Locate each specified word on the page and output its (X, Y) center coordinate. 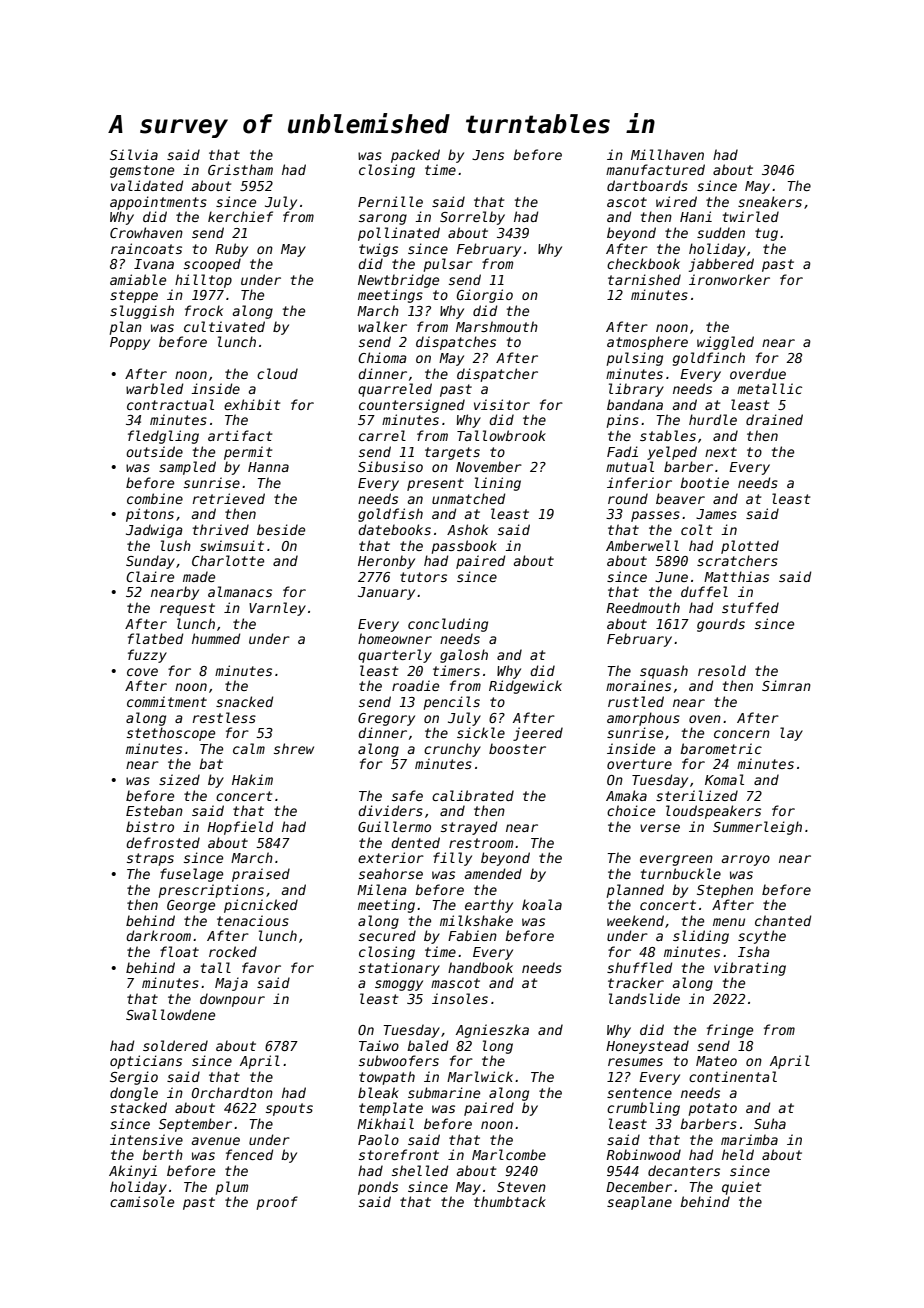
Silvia (134, 154)
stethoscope (171, 734)
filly (452, 859)
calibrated (473, 795)
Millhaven (667, 154)
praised (261, 875)
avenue (216, 1141)
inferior (639, 482)
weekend (635, 920)
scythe (762, 937)
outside (154, 451)
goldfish (390, 515)
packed (415, 156)
